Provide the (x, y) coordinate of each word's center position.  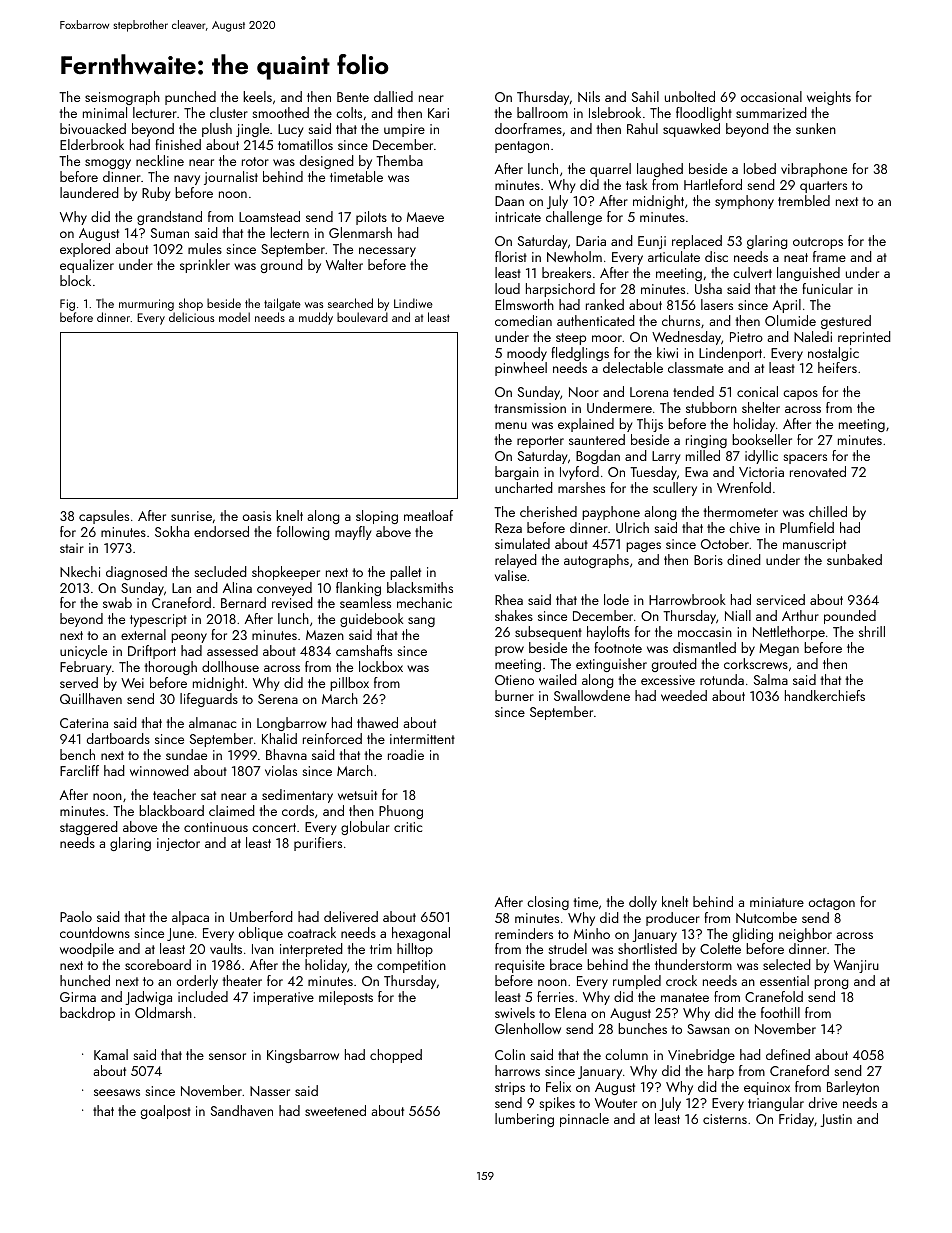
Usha (708, 288)
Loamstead (269, 216)
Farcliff (79, 770)
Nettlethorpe (789, 633)
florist (511, 256)
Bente (353, 97)
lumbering (524, 1120)
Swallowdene (592, 695)
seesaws (117, 1092)
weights (829, 98)
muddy (316, 318)
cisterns (725, 1119)
